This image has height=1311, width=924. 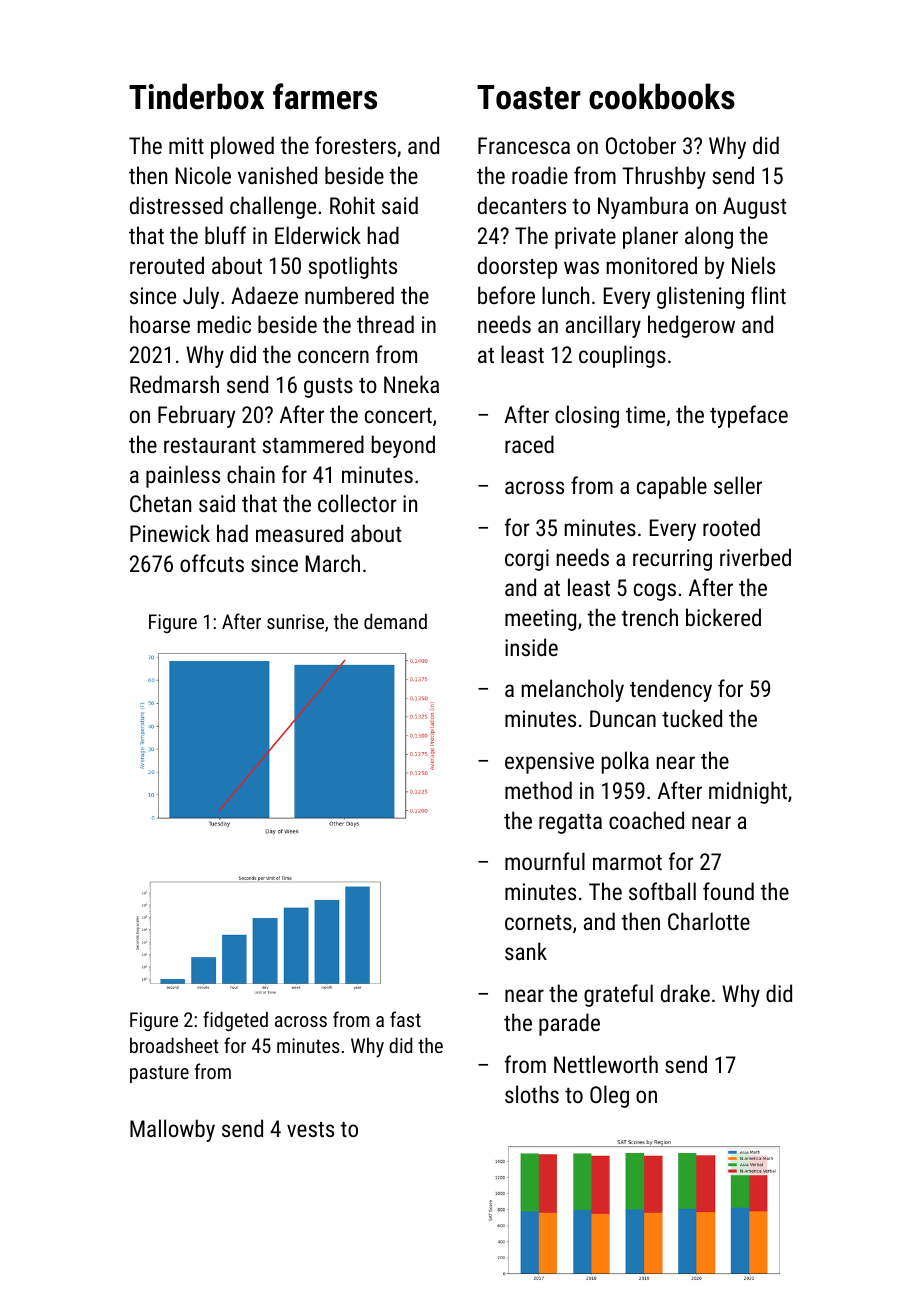 I want to click on expensive, so click(x=549, y=763).
